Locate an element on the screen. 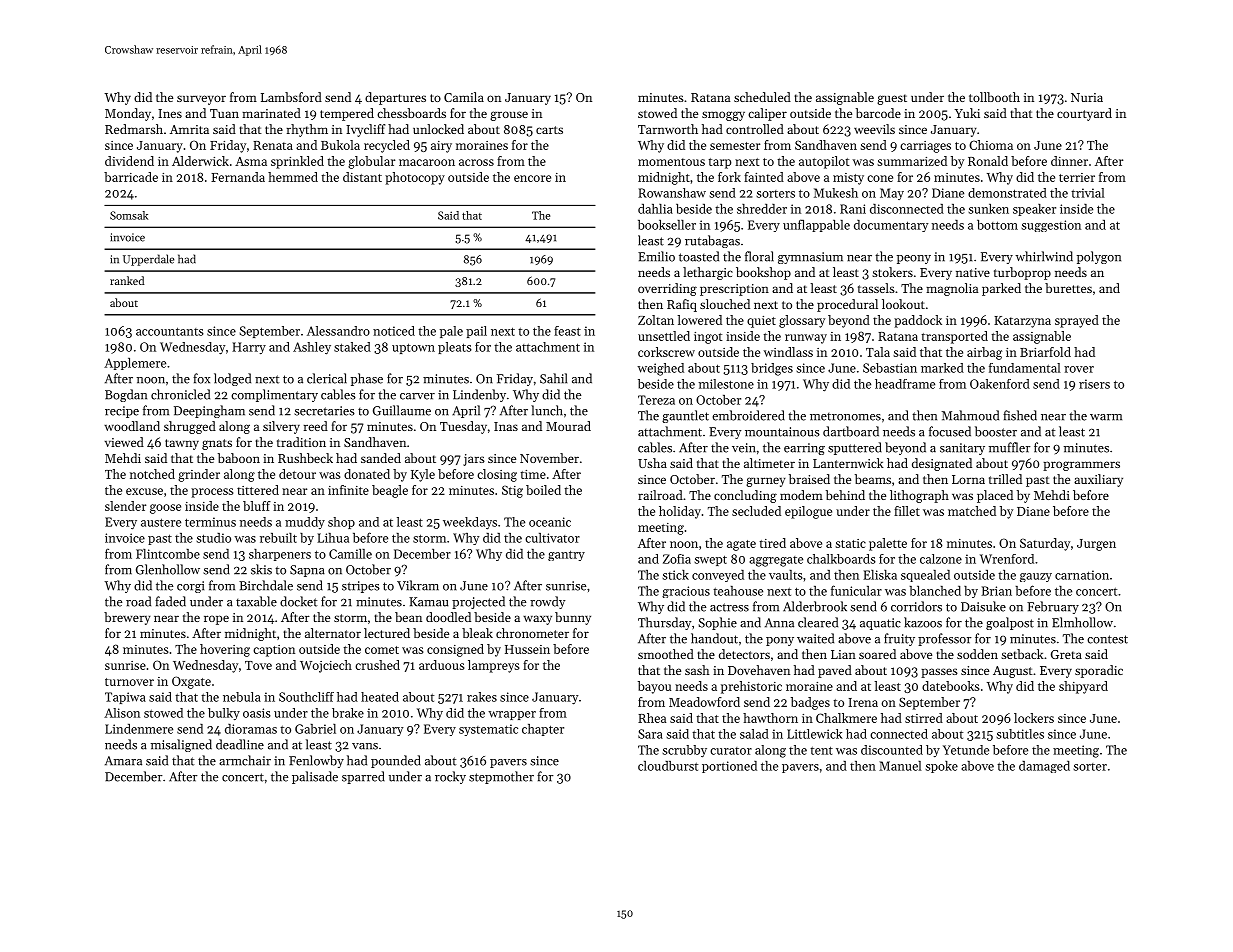 The width and height of the screenshot is (1233, 952). Amara is located at coordinates (123, 761).
